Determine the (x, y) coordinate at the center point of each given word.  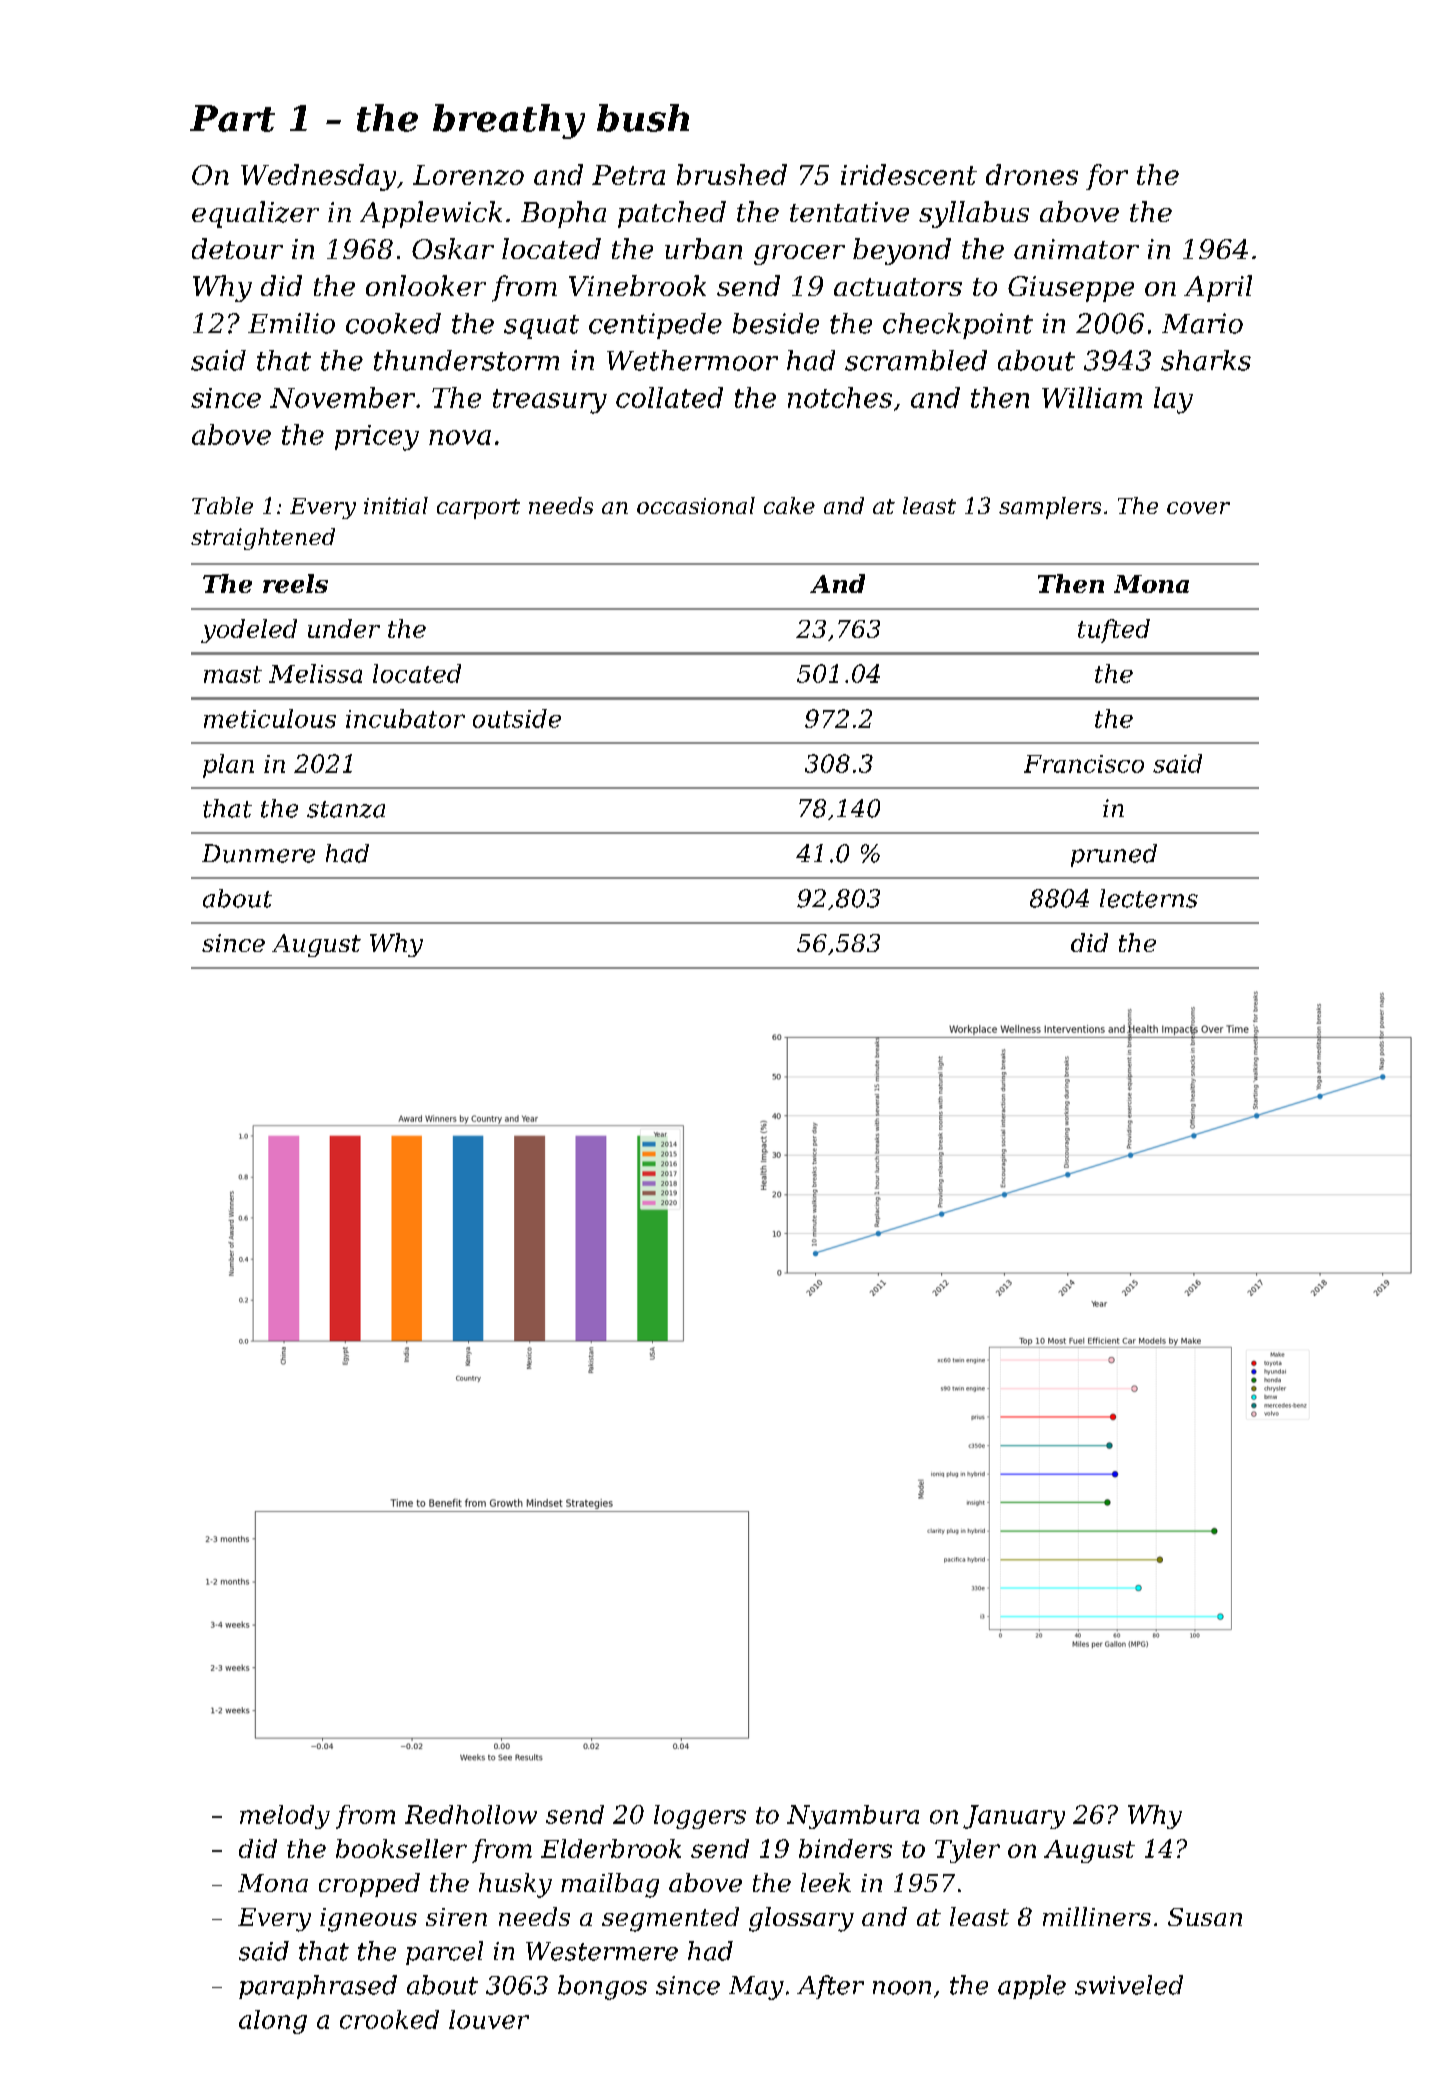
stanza (346, 809)
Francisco (1084, 764)
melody (285, 1817)
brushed (732, 174)
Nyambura (853, 1817)
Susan (1205, 1917)
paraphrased (318, 1987)
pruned (1114, 855)
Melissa (315, 673)
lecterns (1149, 898)
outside (517, 718)
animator (1076, 249)
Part (232, 118)
